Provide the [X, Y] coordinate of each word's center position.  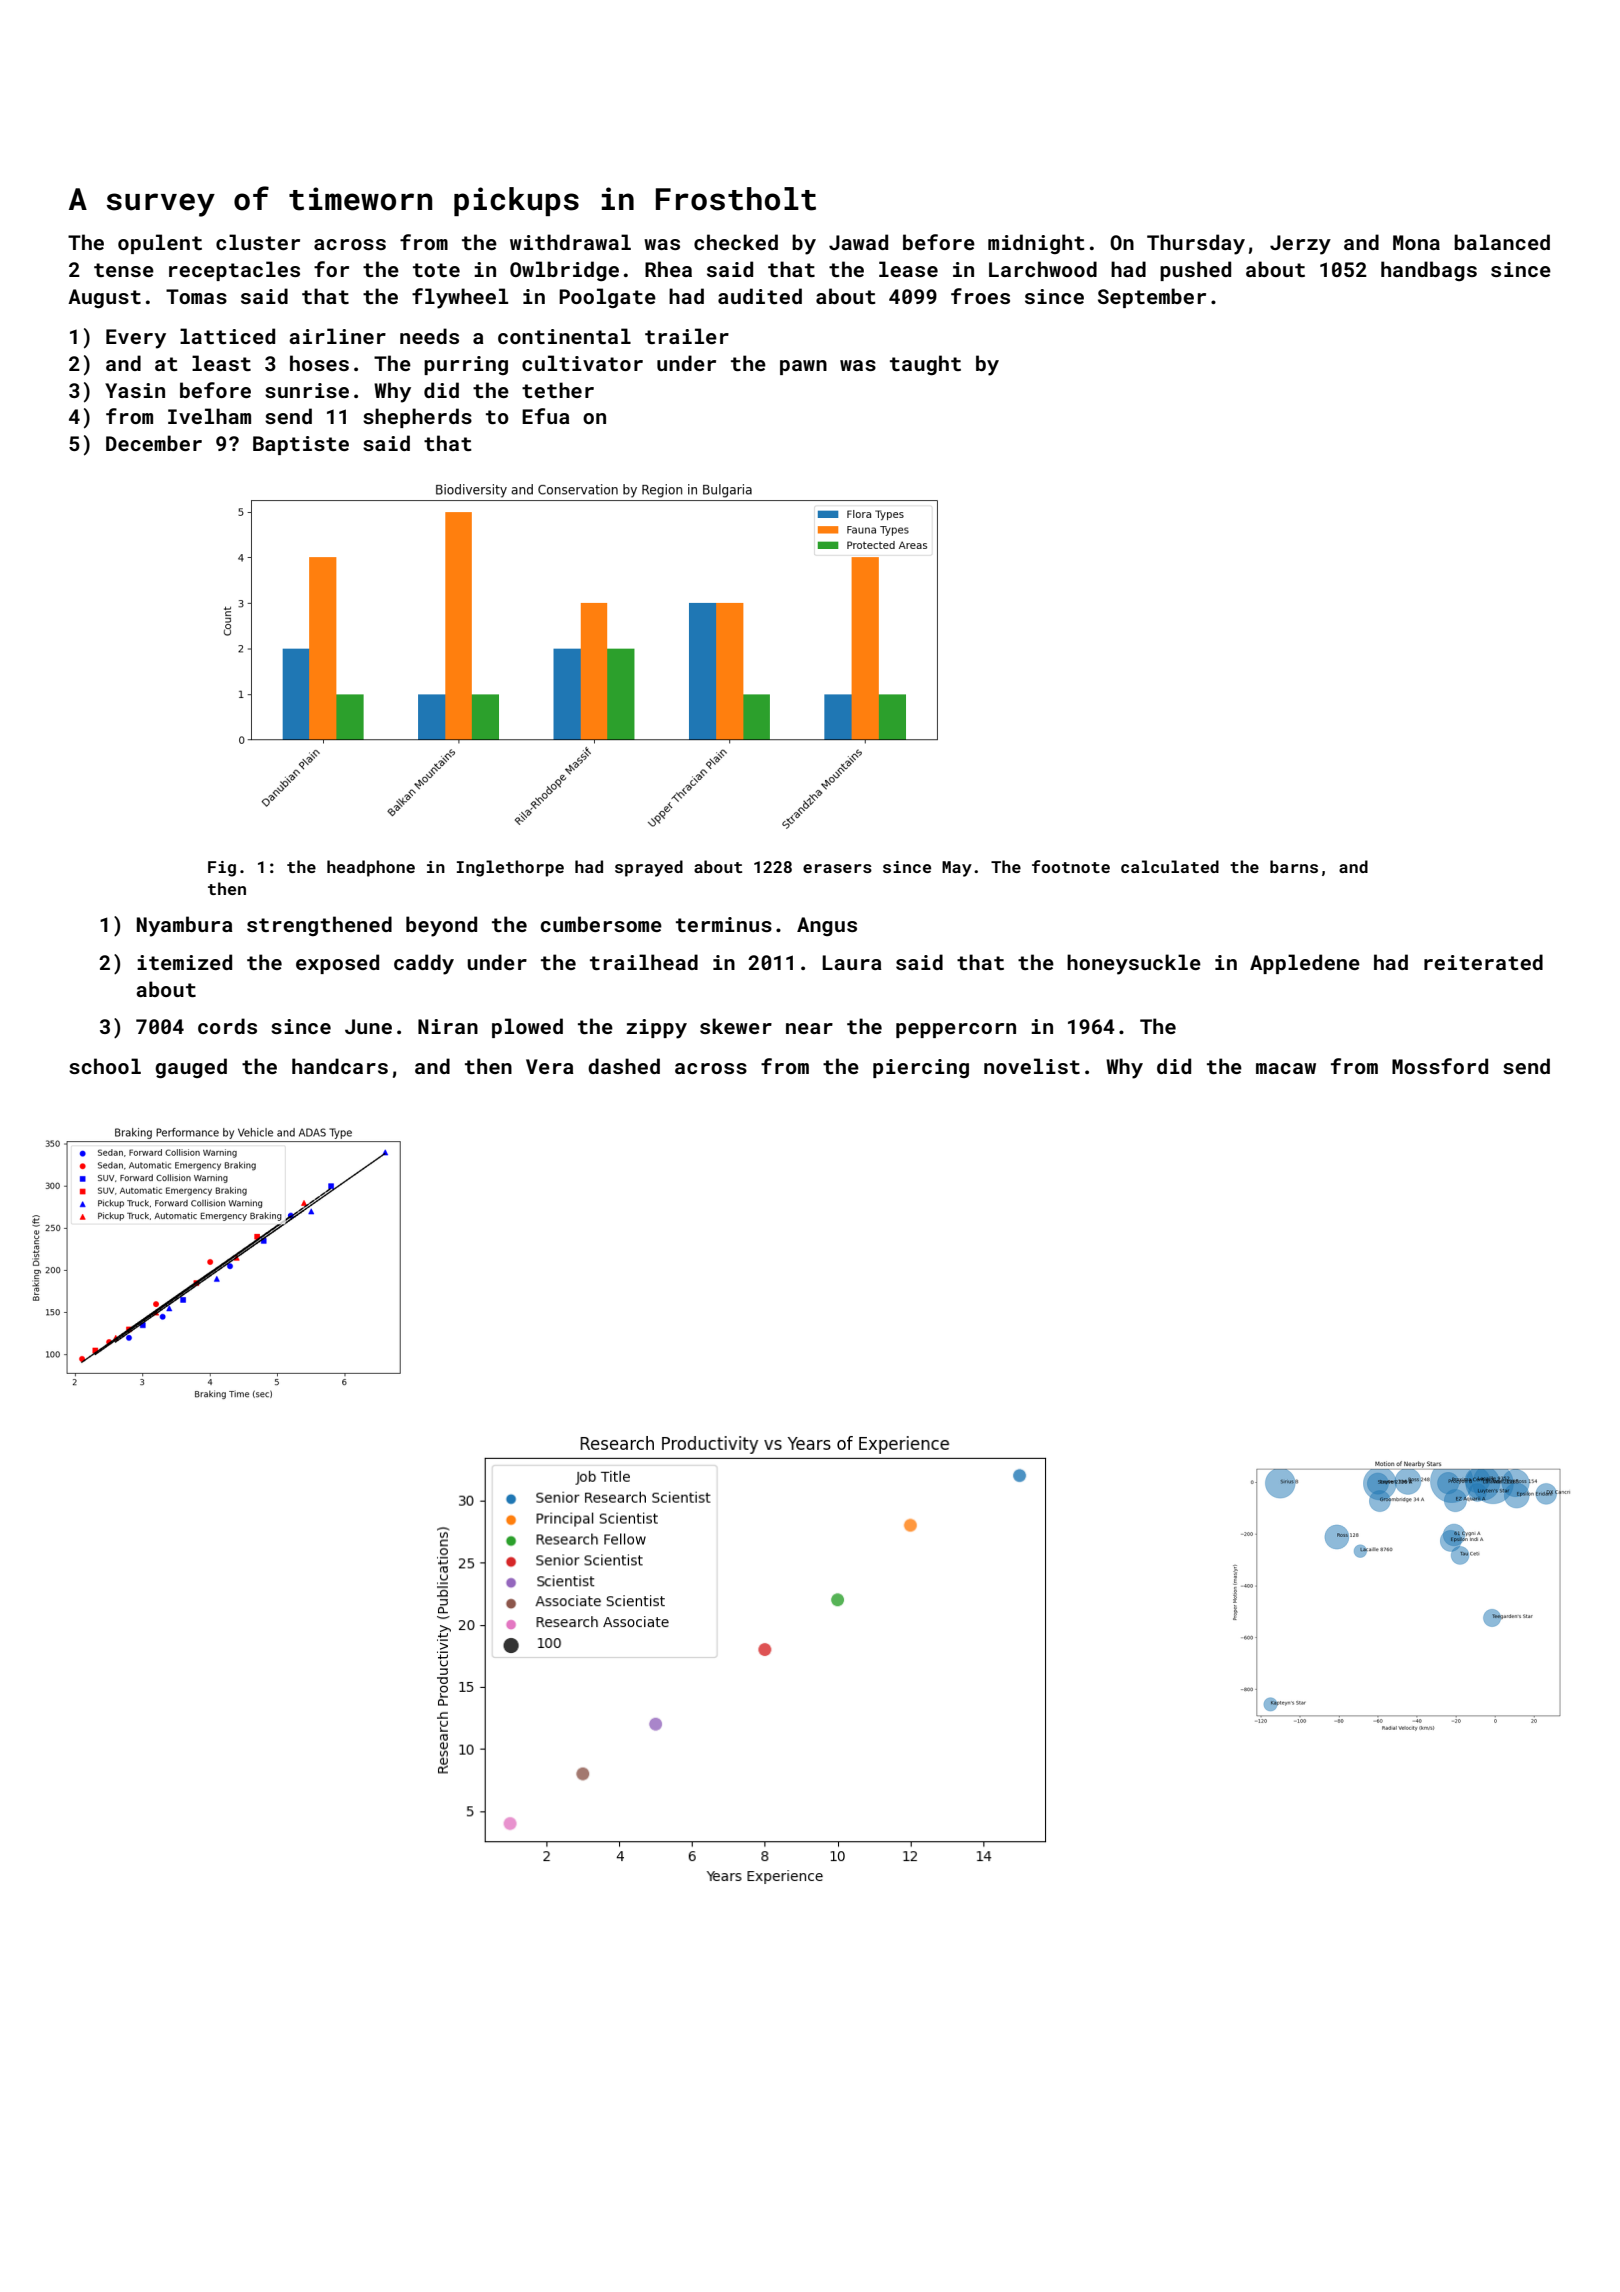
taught [925, 365]
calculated [1170, 866]
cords [227, 1026]
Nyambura [185, 926]
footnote [1071, 866]
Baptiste [301, 445]
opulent [160, 244]
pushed [1195, 271]
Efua [546, 416]
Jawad [858, 242]
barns [1294, 866]
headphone [371, 868]
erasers [837, 868]
